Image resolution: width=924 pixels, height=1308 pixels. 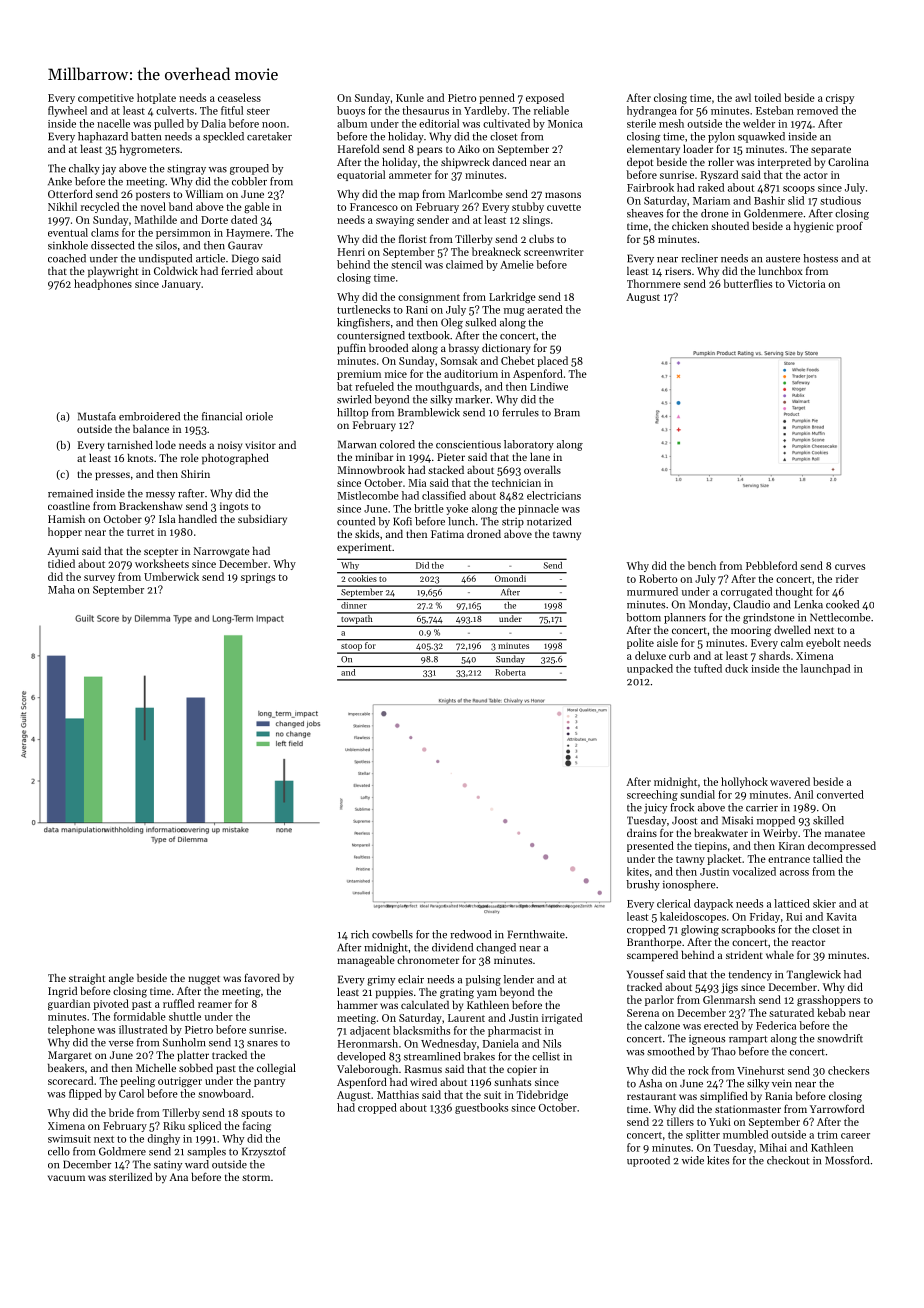 What do you see at coordinates (185, 1016) in the screenshot?
I see `shuttle` at bounding box center [185, 1016].
